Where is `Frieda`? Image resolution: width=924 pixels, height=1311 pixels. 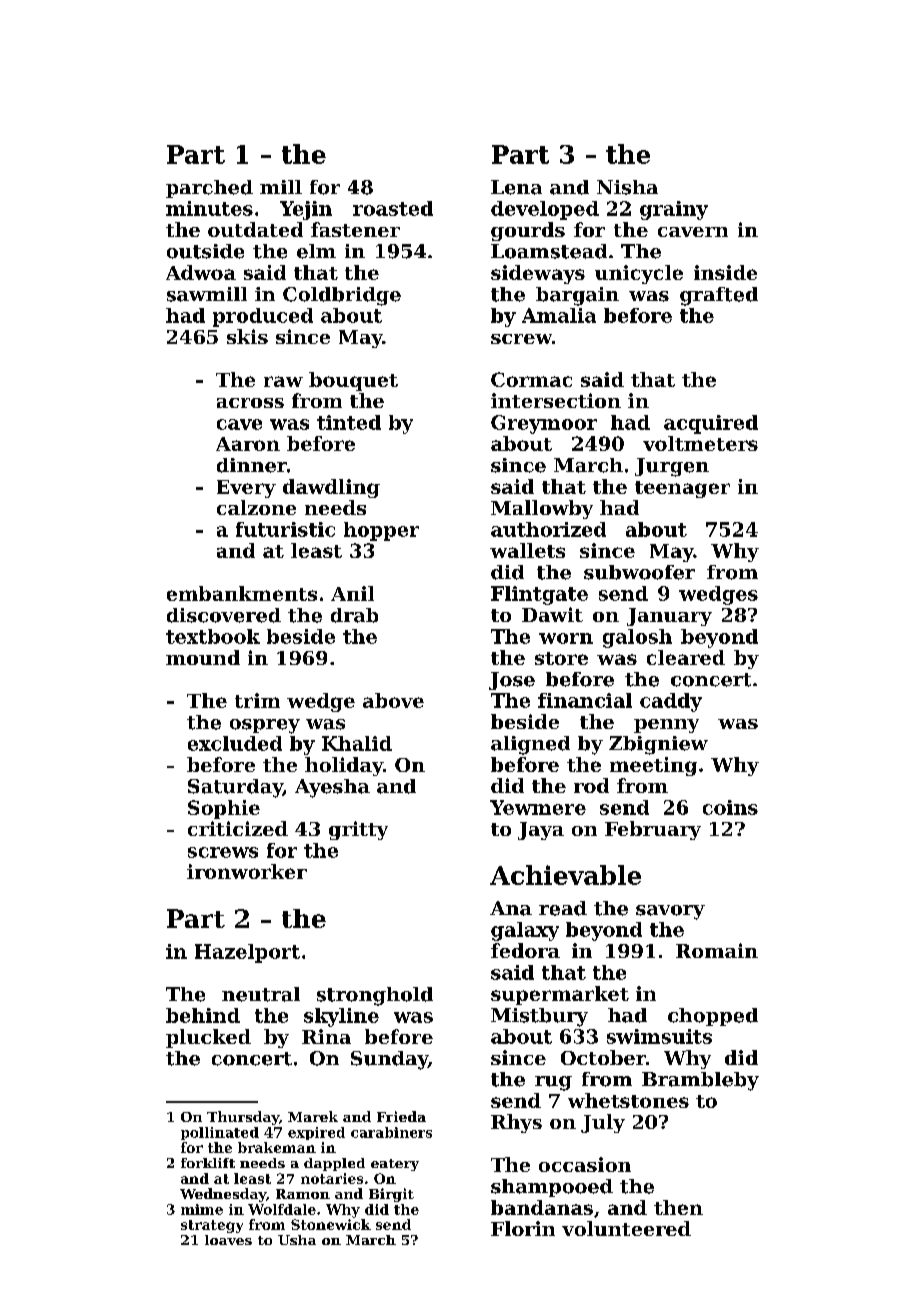 Frieda is located at coordinates (401, 1116).
